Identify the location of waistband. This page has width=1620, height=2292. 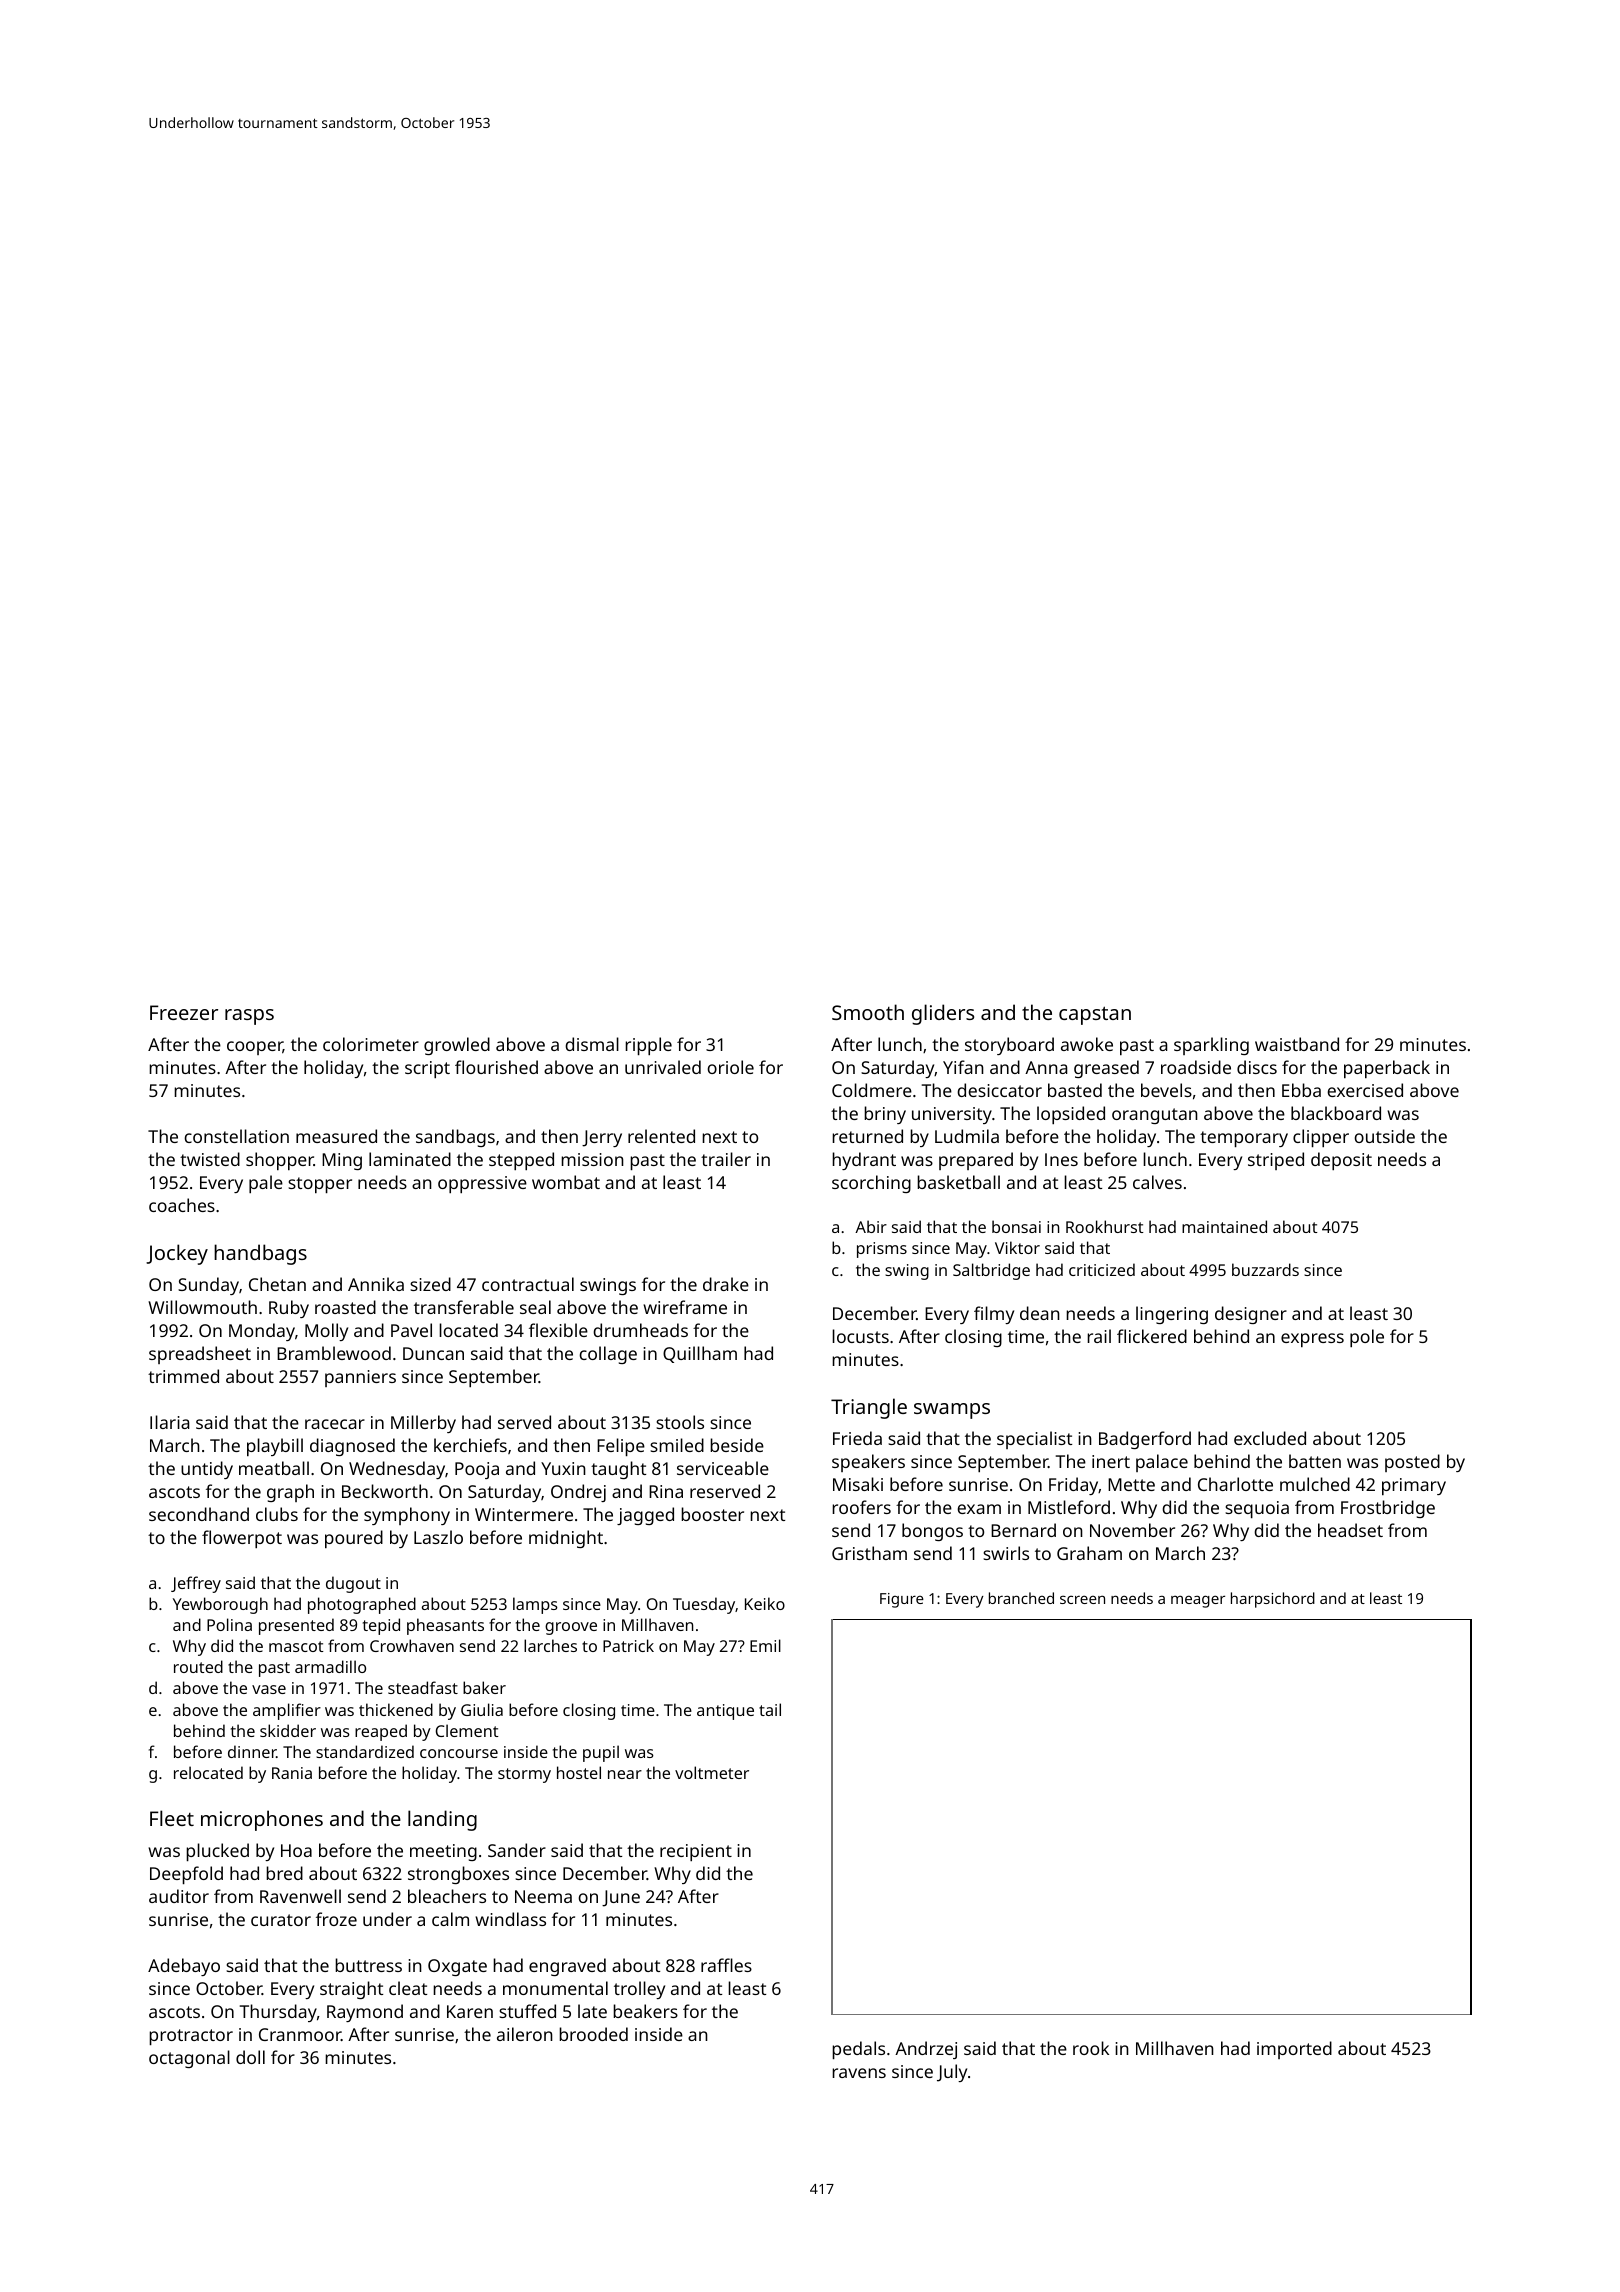
(1297, 1044).
